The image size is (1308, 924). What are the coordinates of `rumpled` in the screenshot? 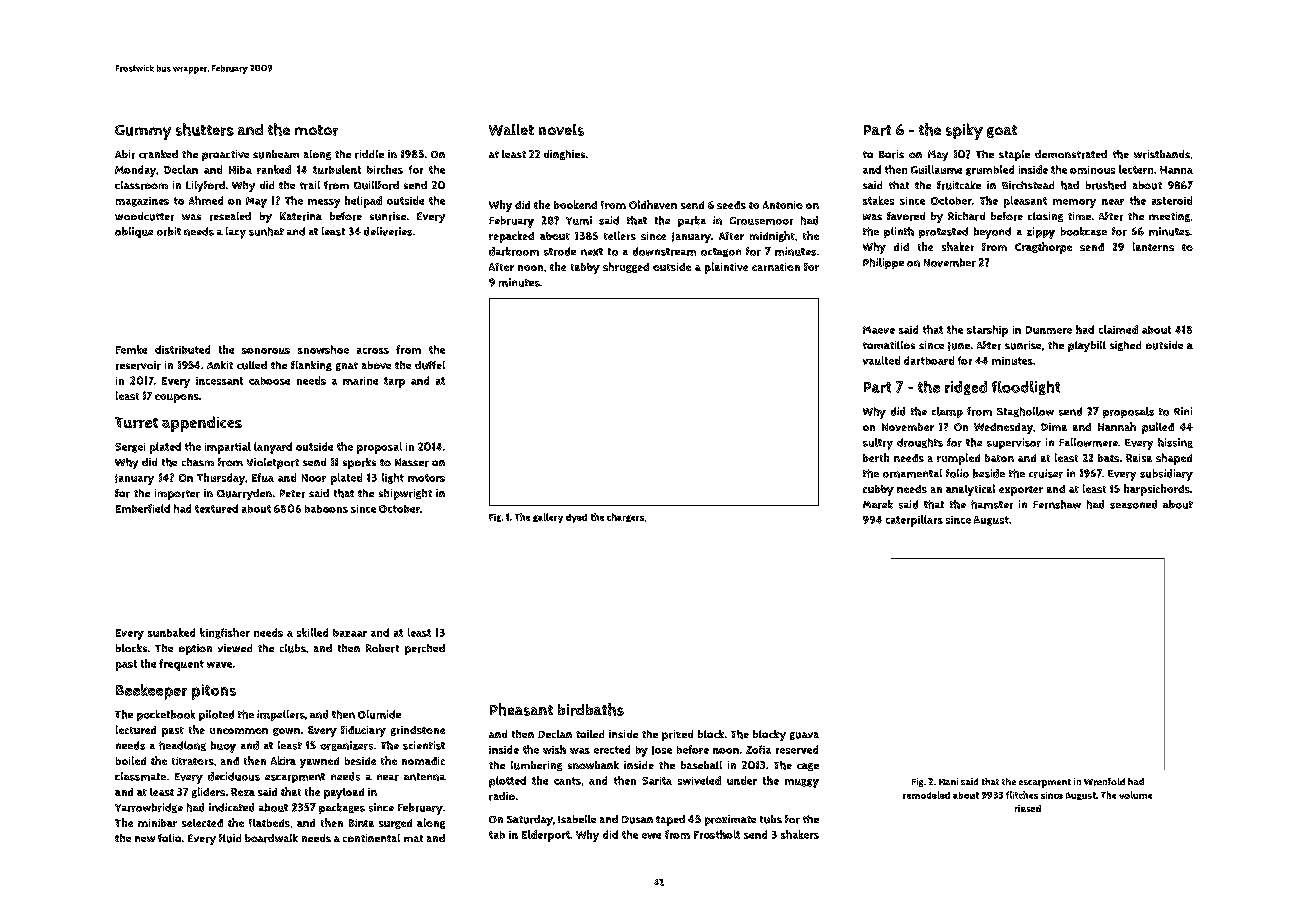 It's located at (958, 459).
